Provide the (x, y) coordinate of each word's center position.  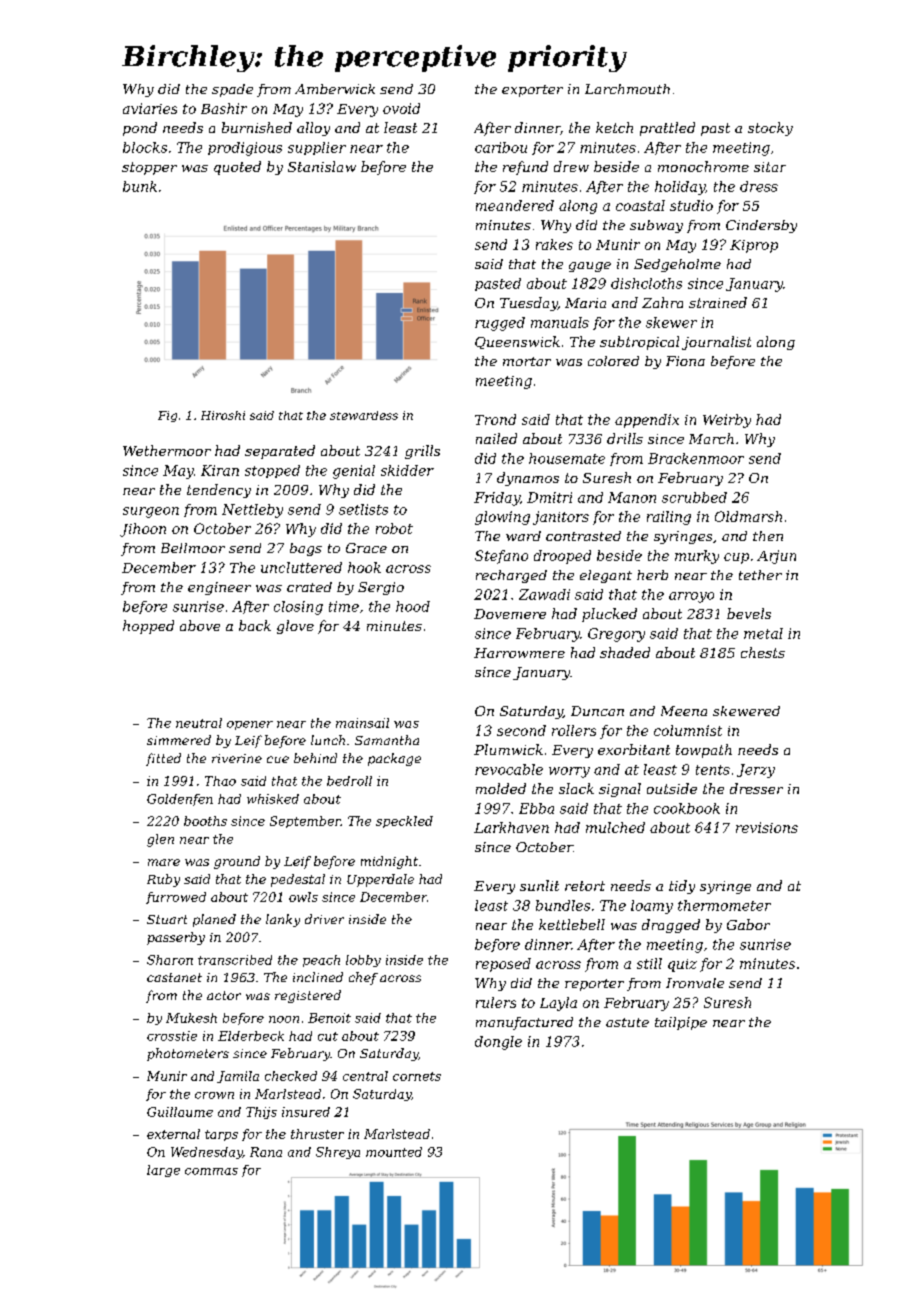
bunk (140, 186)
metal (763, 633)
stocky (770, 129)
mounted (394, 1152)
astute (627, 1022)
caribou (501, 147)
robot (394, 528)
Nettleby (252, 511)
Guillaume (180, 1112)
